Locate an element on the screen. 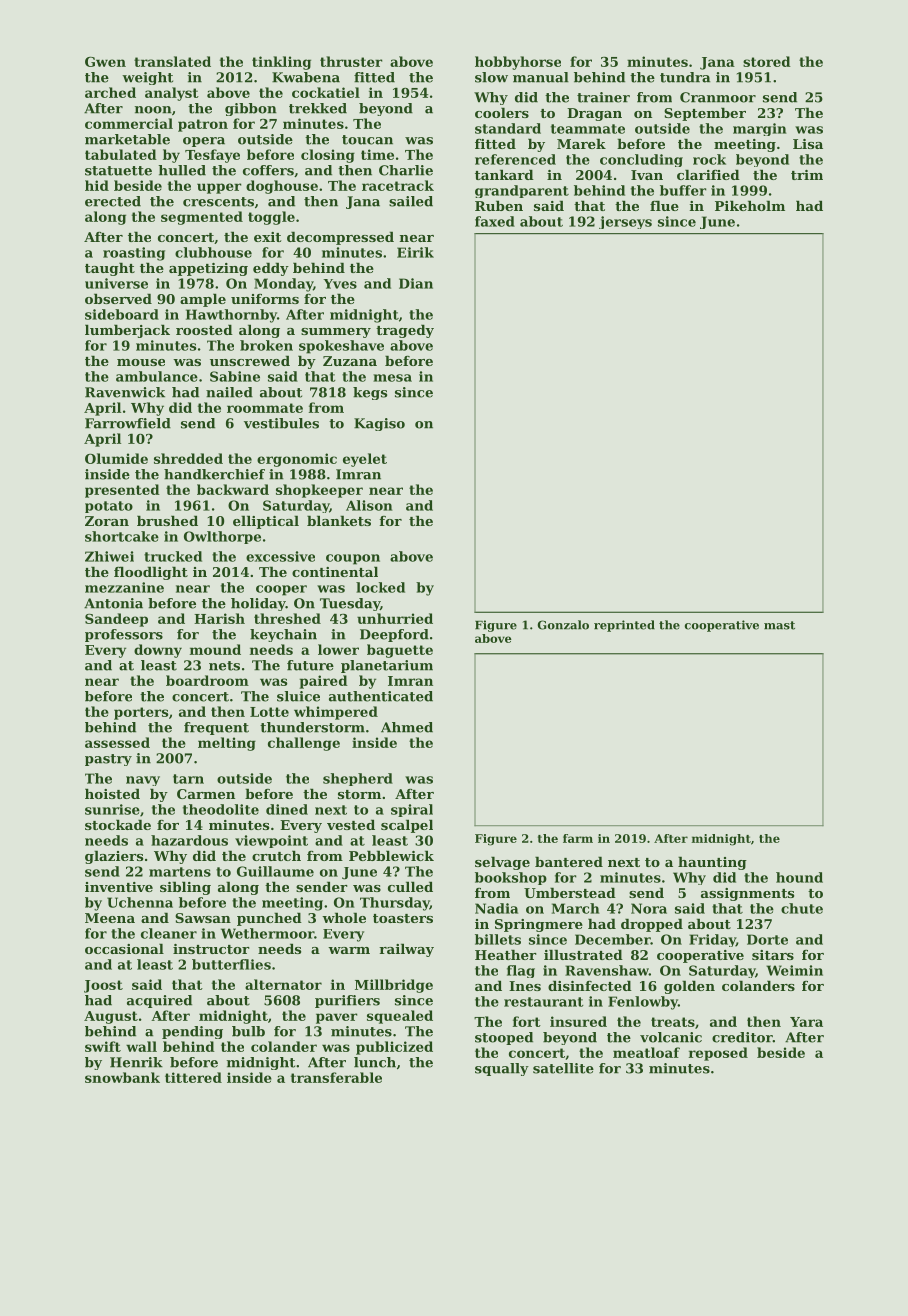 This screenshot has height=1316, width=908. Alison is located at coordinates (369, 505).
